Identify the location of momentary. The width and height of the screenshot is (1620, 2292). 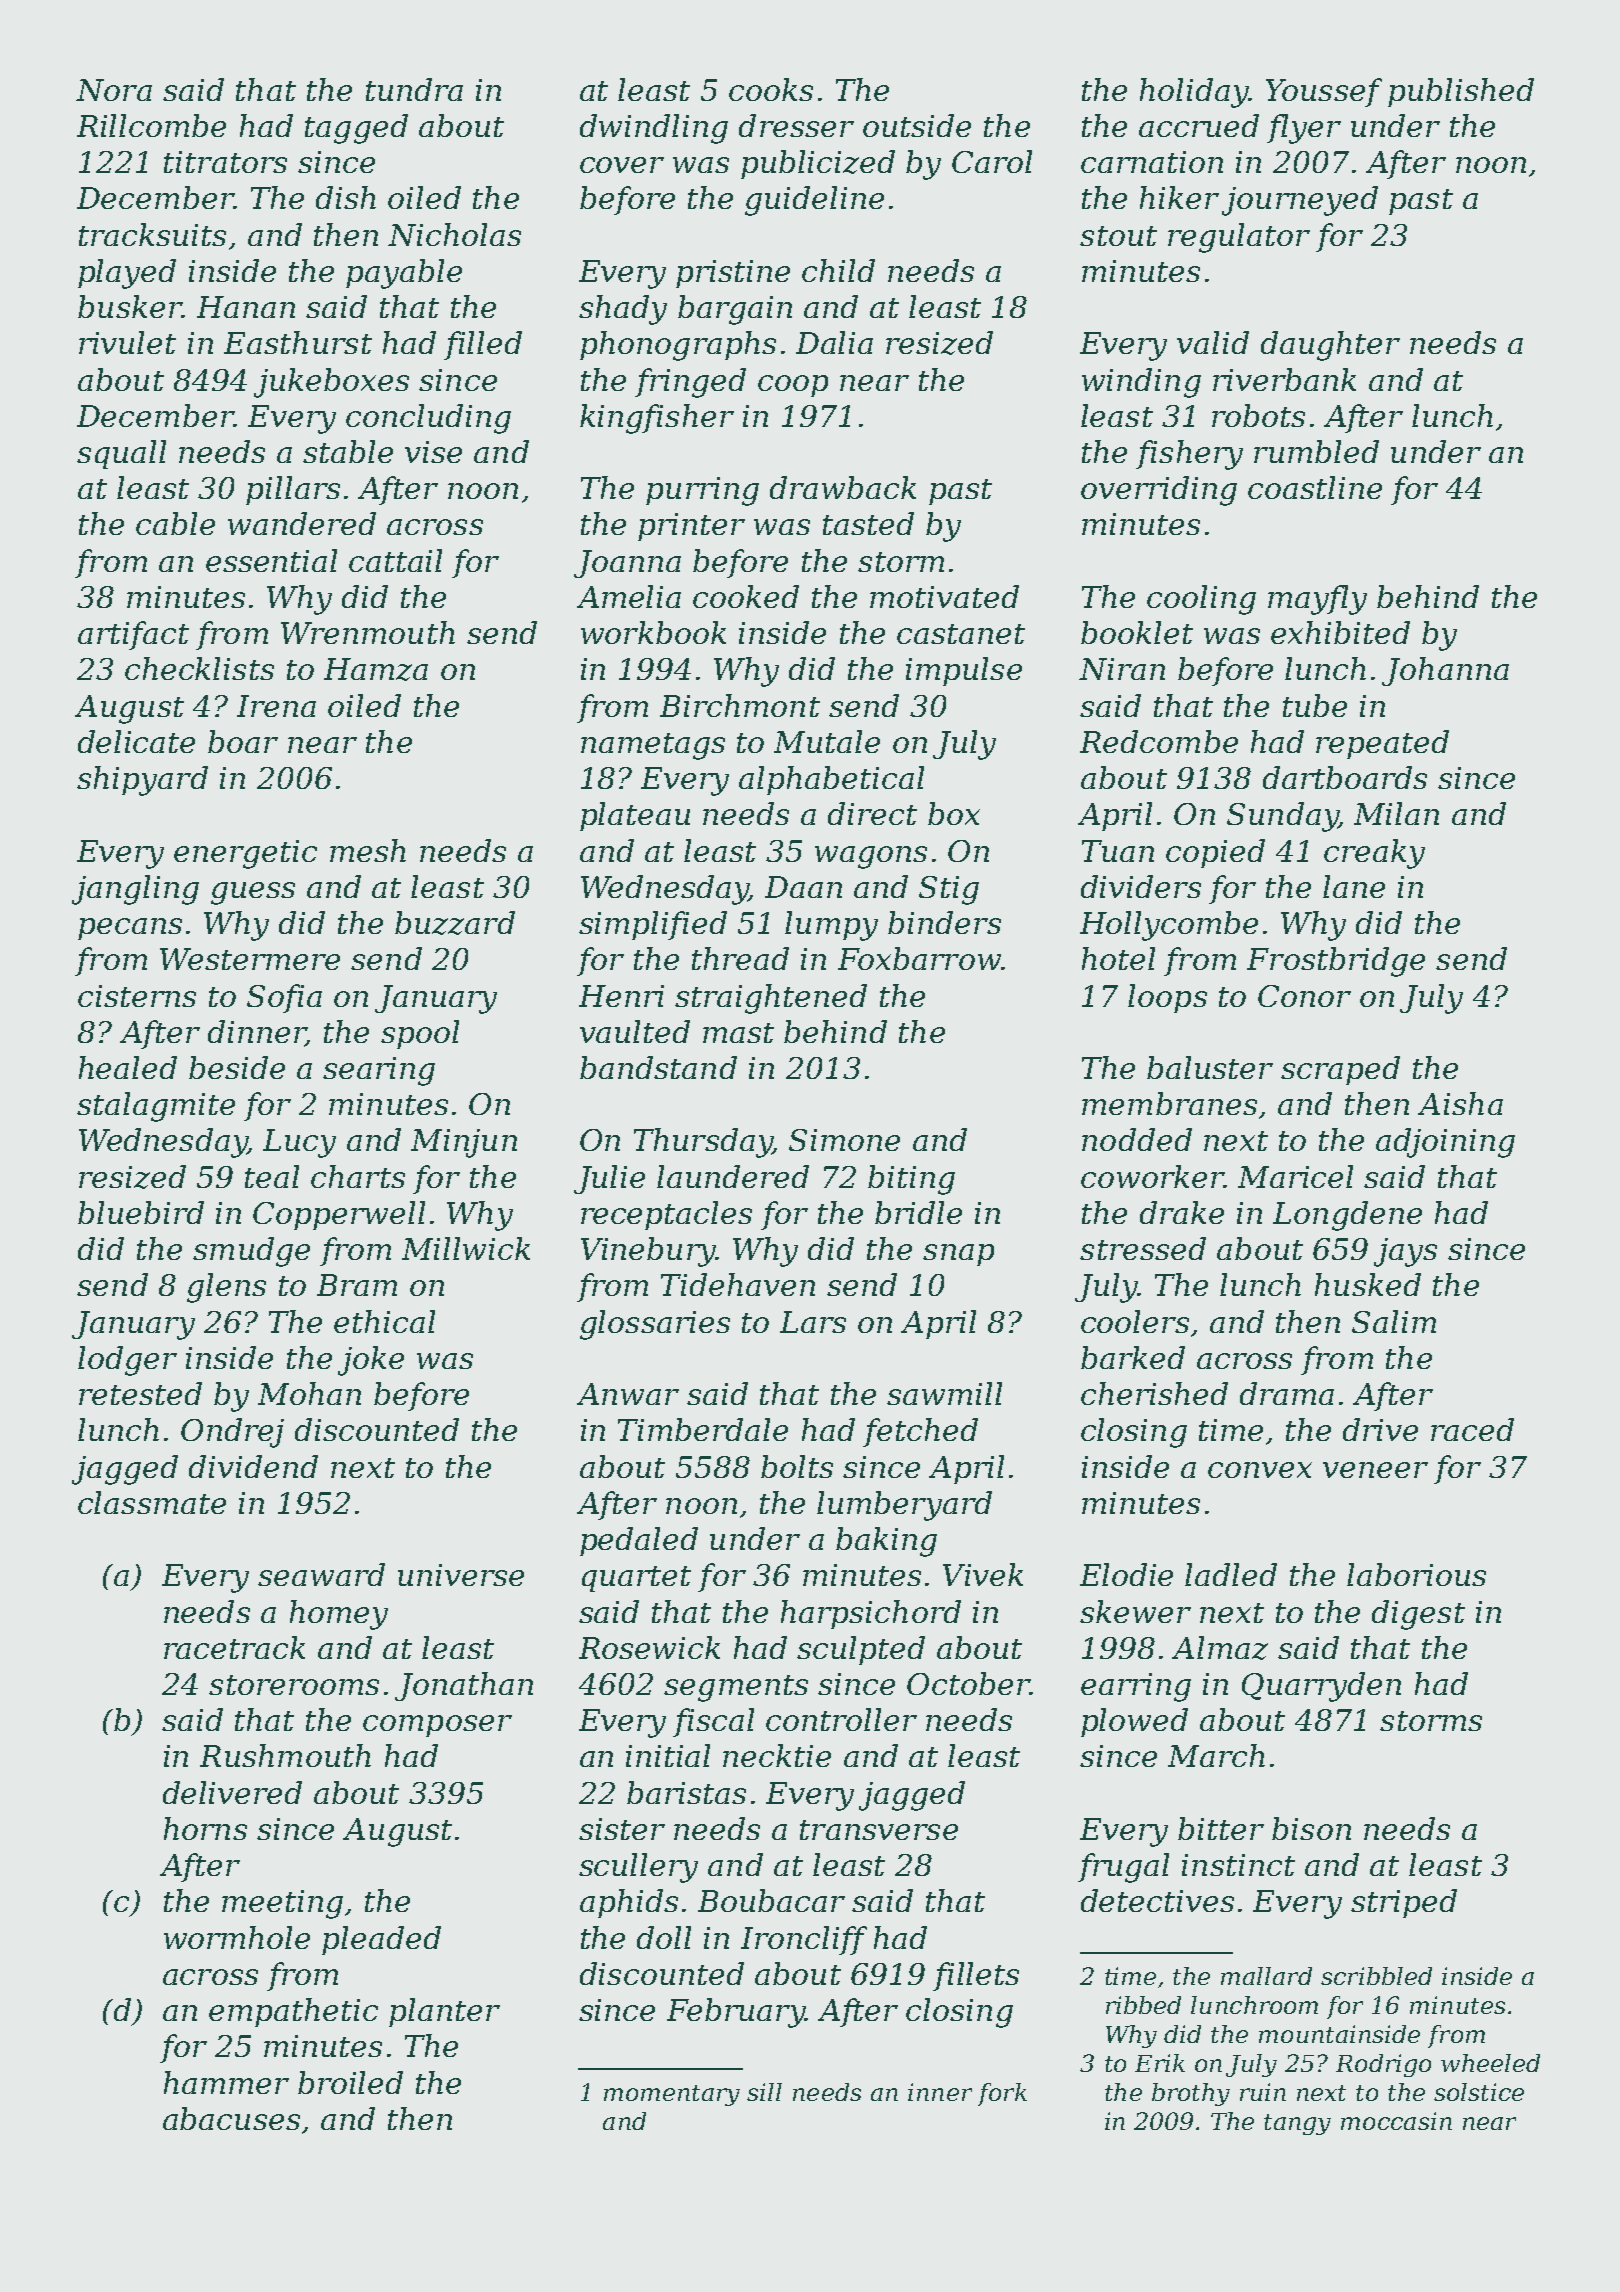
(672, 2095).
